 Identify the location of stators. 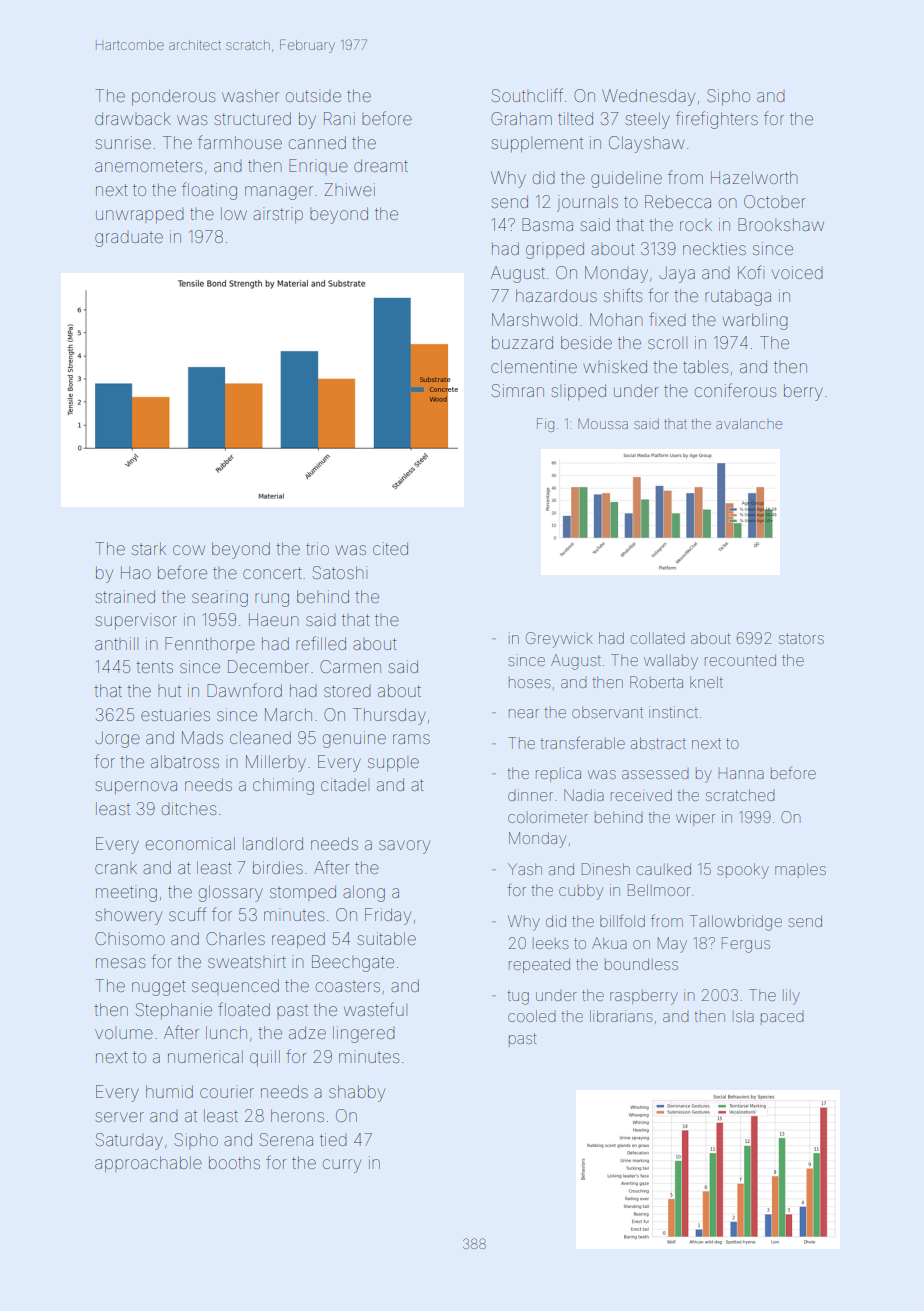
(801, 638).
